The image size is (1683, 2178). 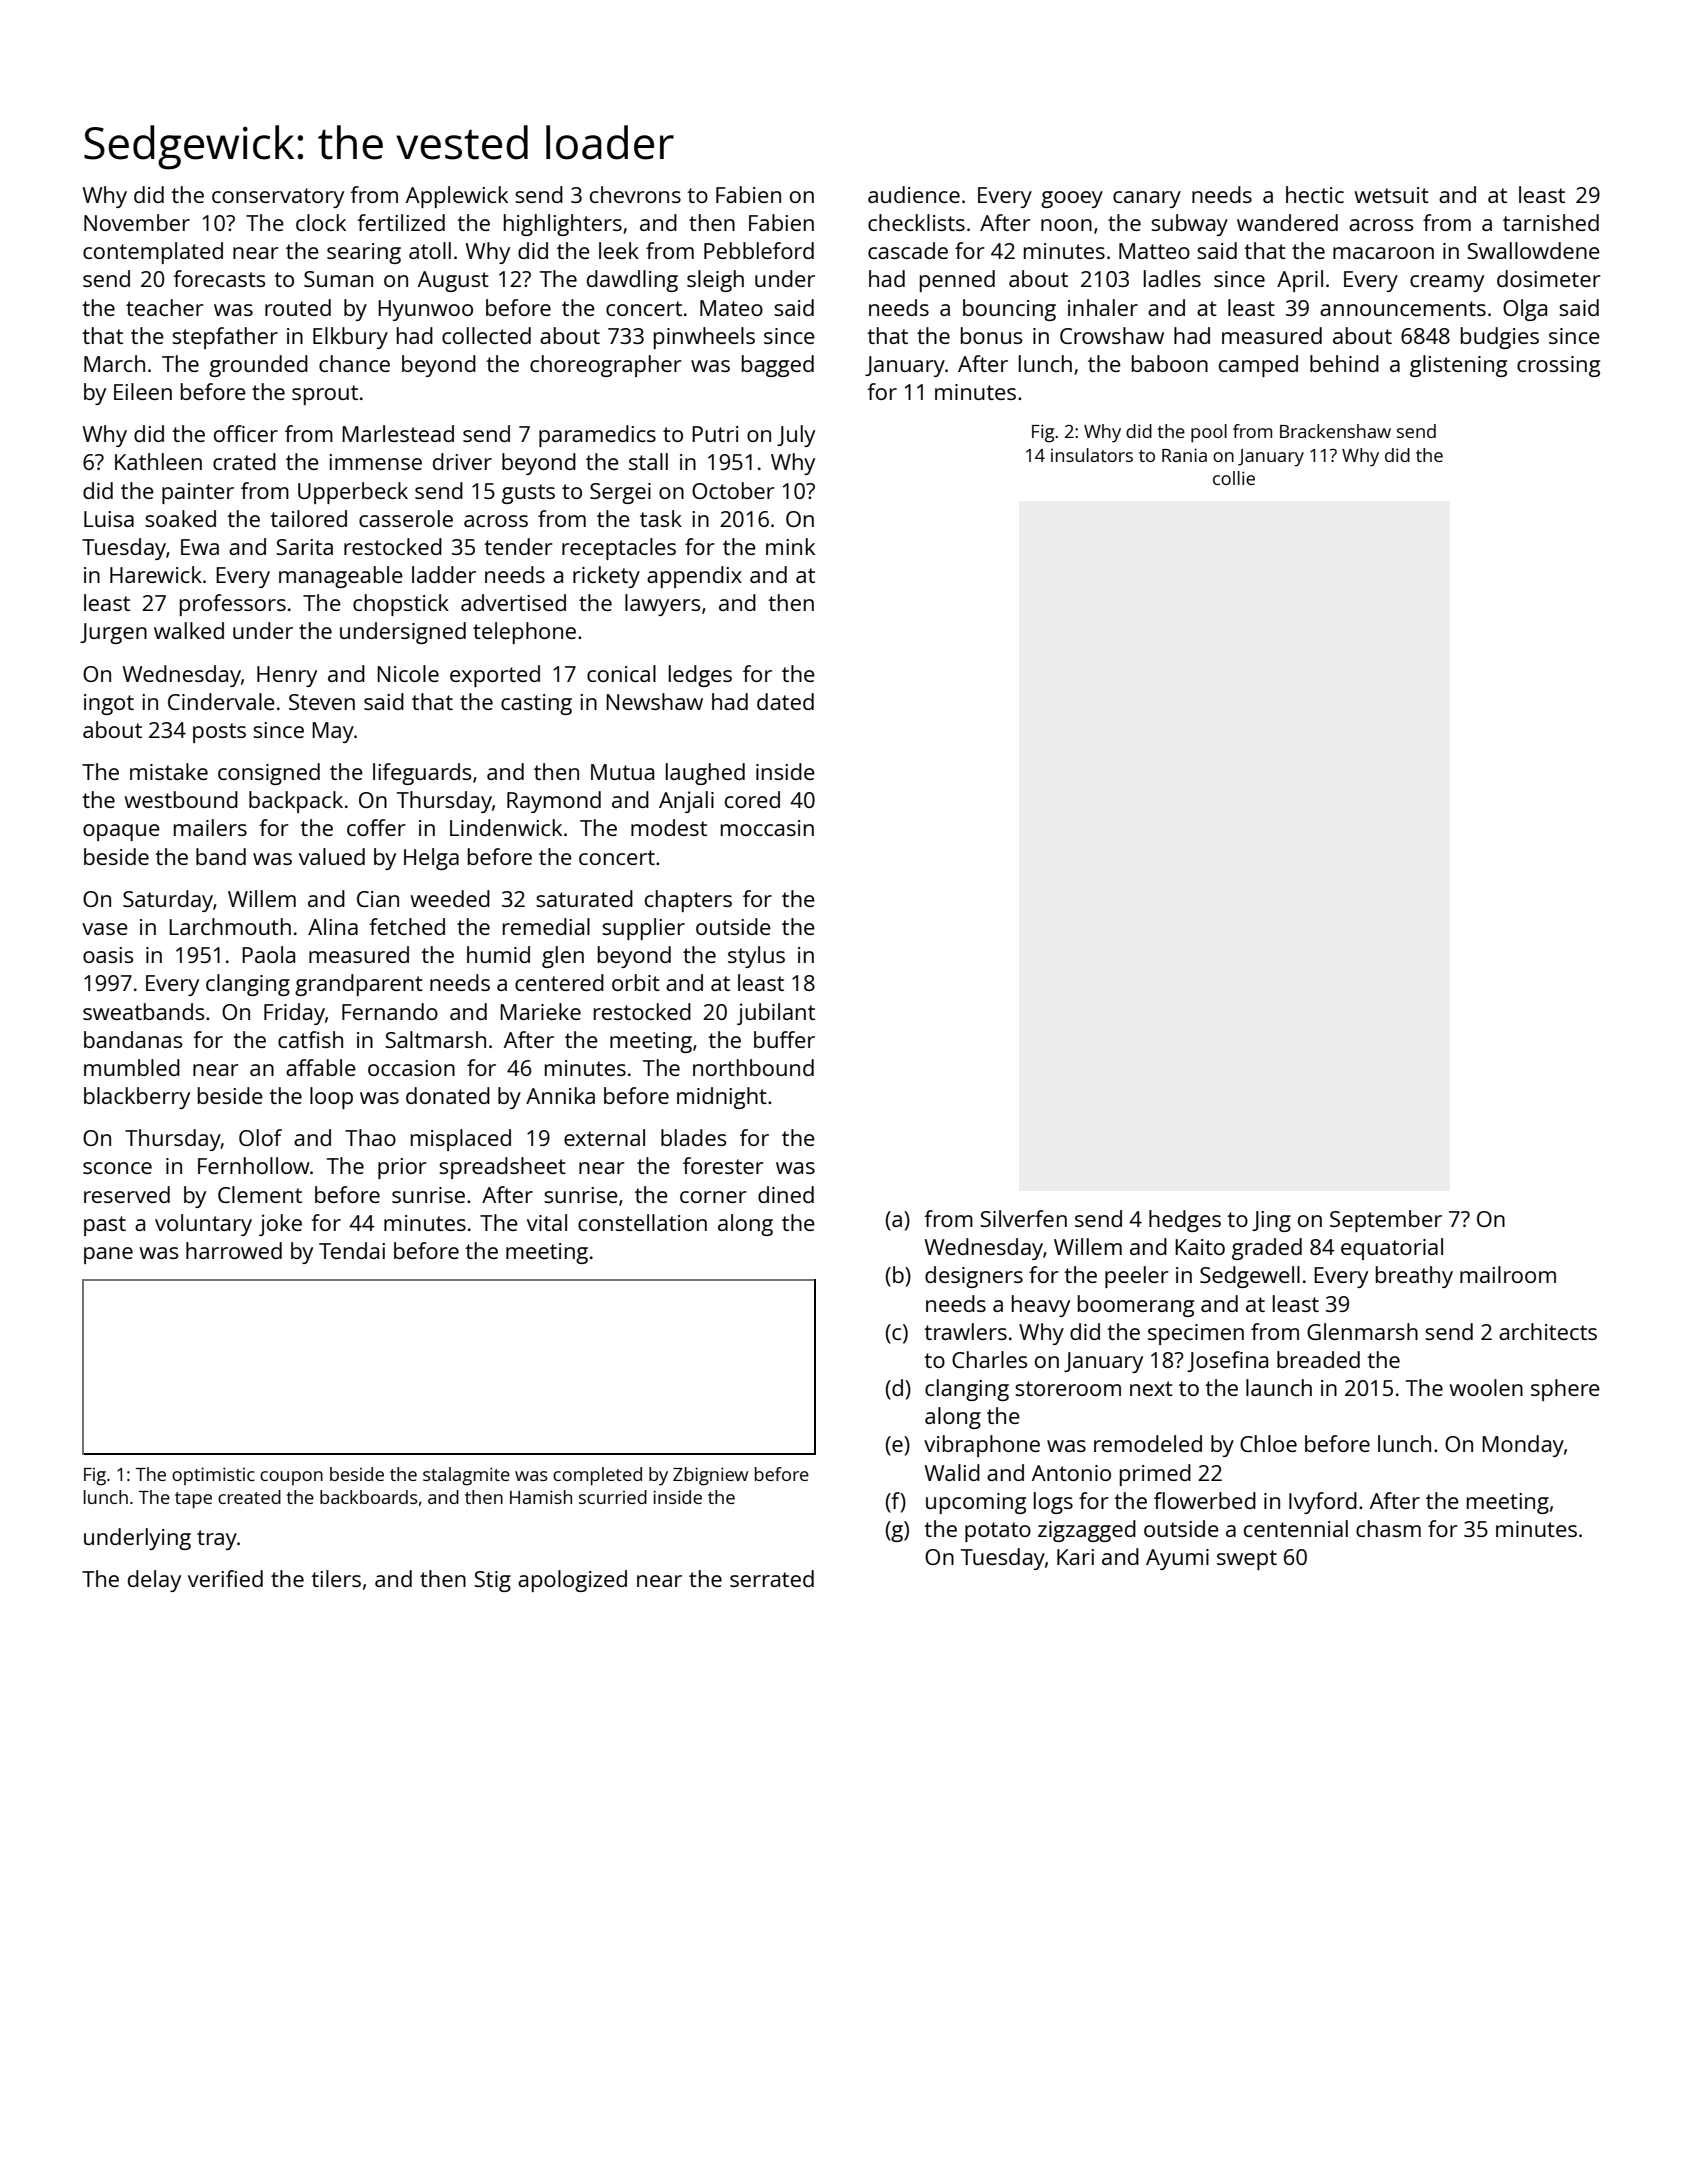 What do you see at coordinates (407, 926) in the document?
I see `fetched` at bounding box center [407, 926].
